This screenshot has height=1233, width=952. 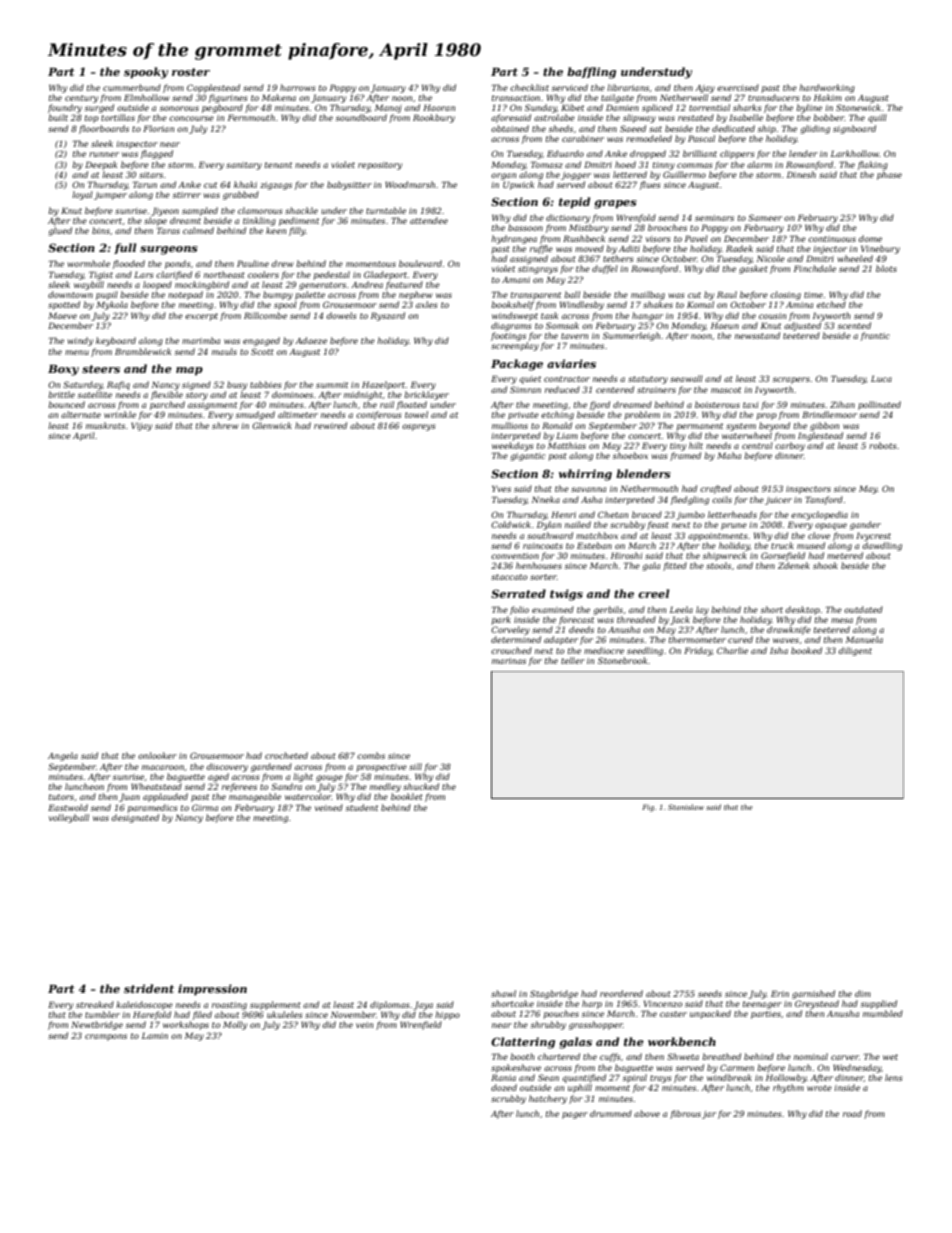 I want to click on dozed, so click(x=504, y=1087).
